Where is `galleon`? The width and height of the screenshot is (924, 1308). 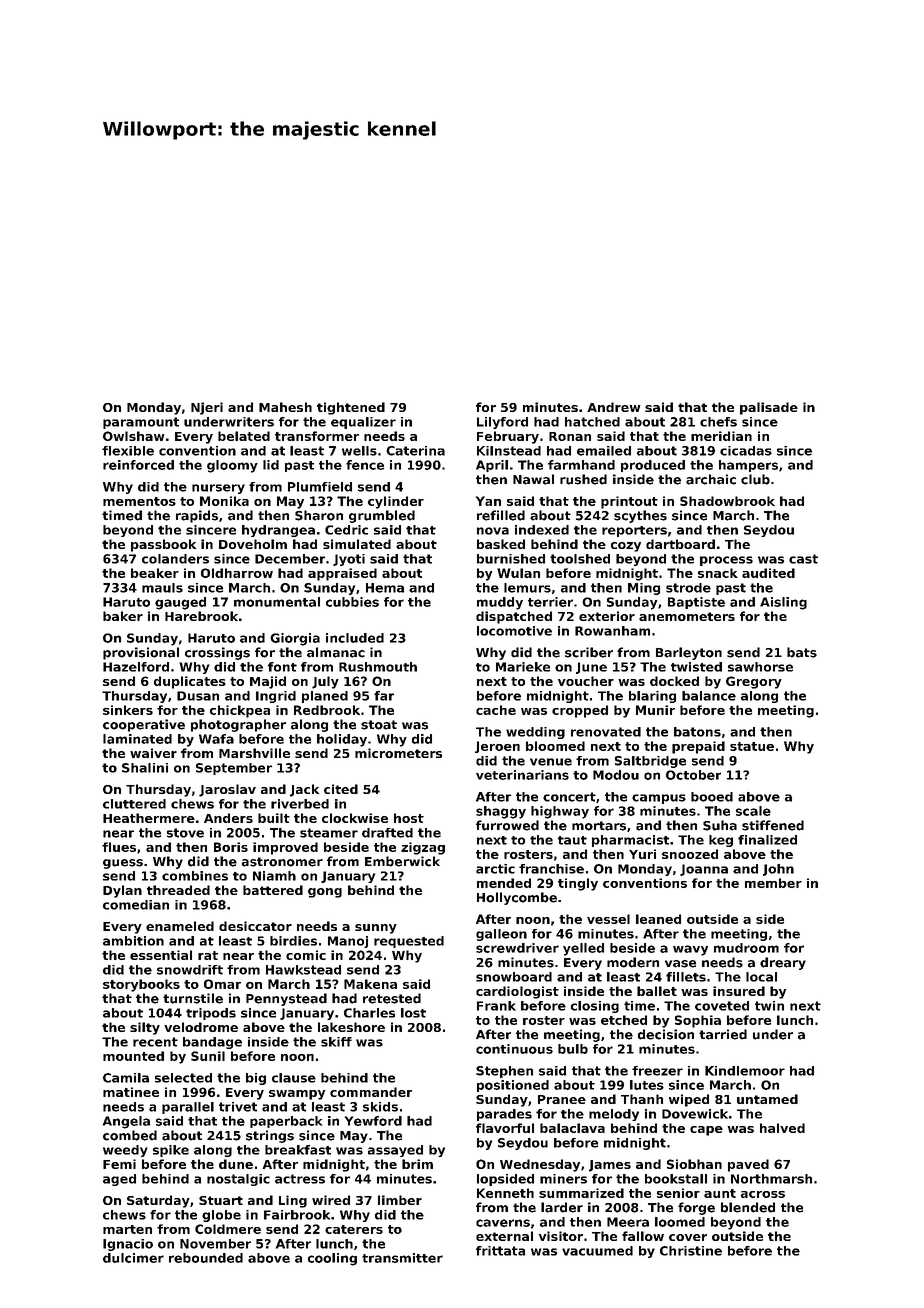
galleon is located at coordinates (501, 935).
